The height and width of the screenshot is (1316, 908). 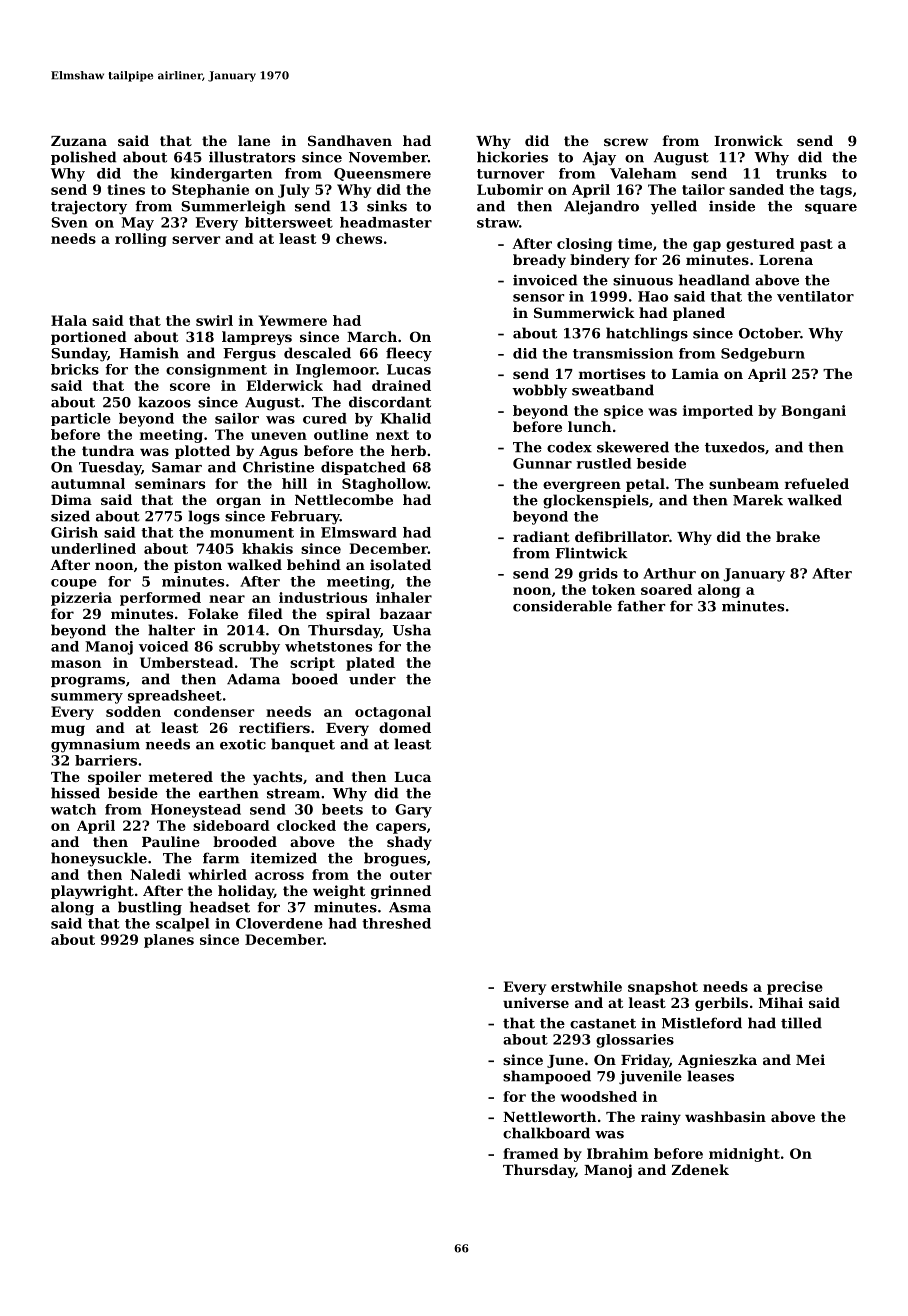 What do you see at coordinates (735, 447) in the screenshot?
I see `tuxedos` at bounding box center [735, 447].
